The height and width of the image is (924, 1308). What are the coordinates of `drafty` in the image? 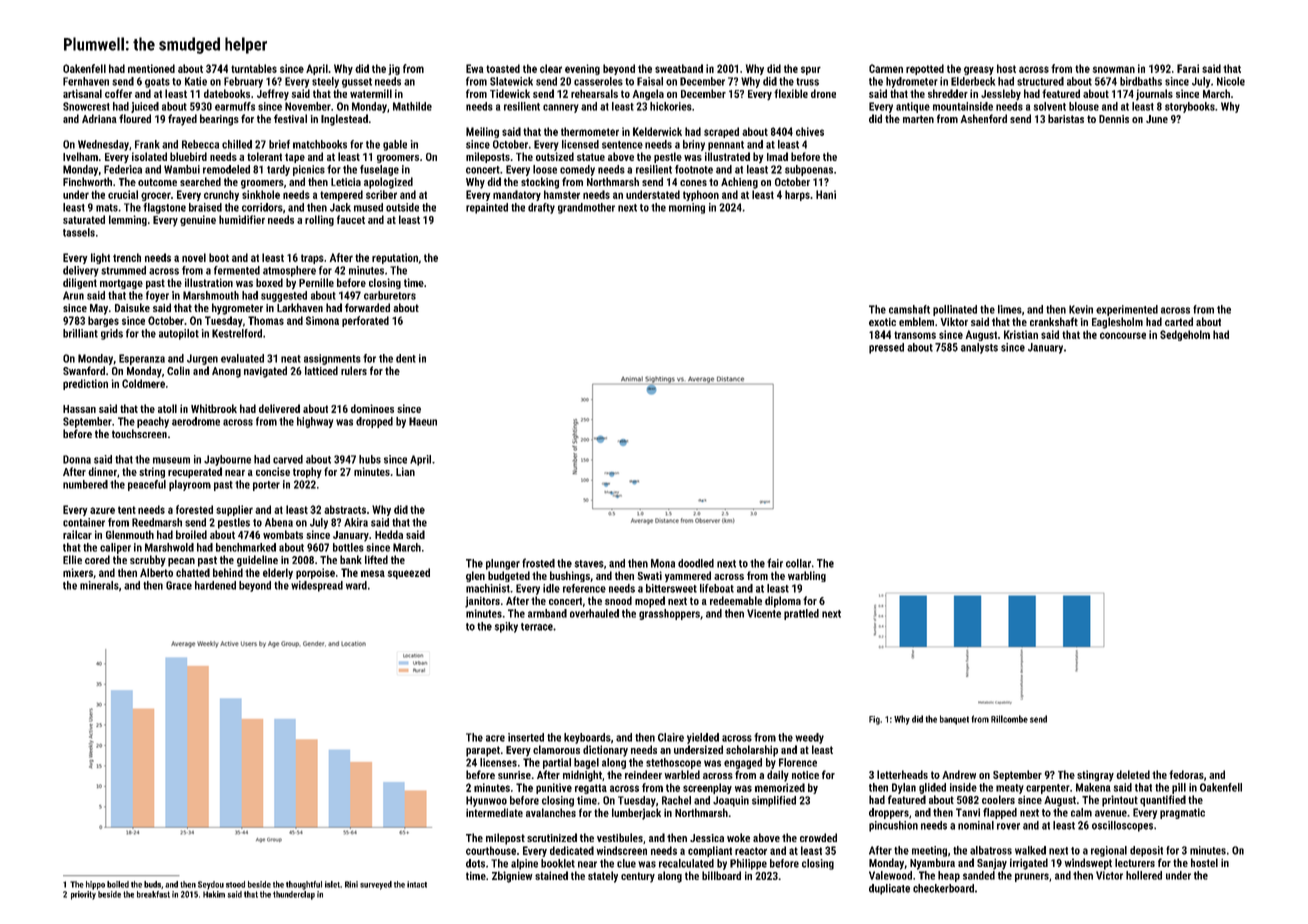 It's located at (541, 208).
